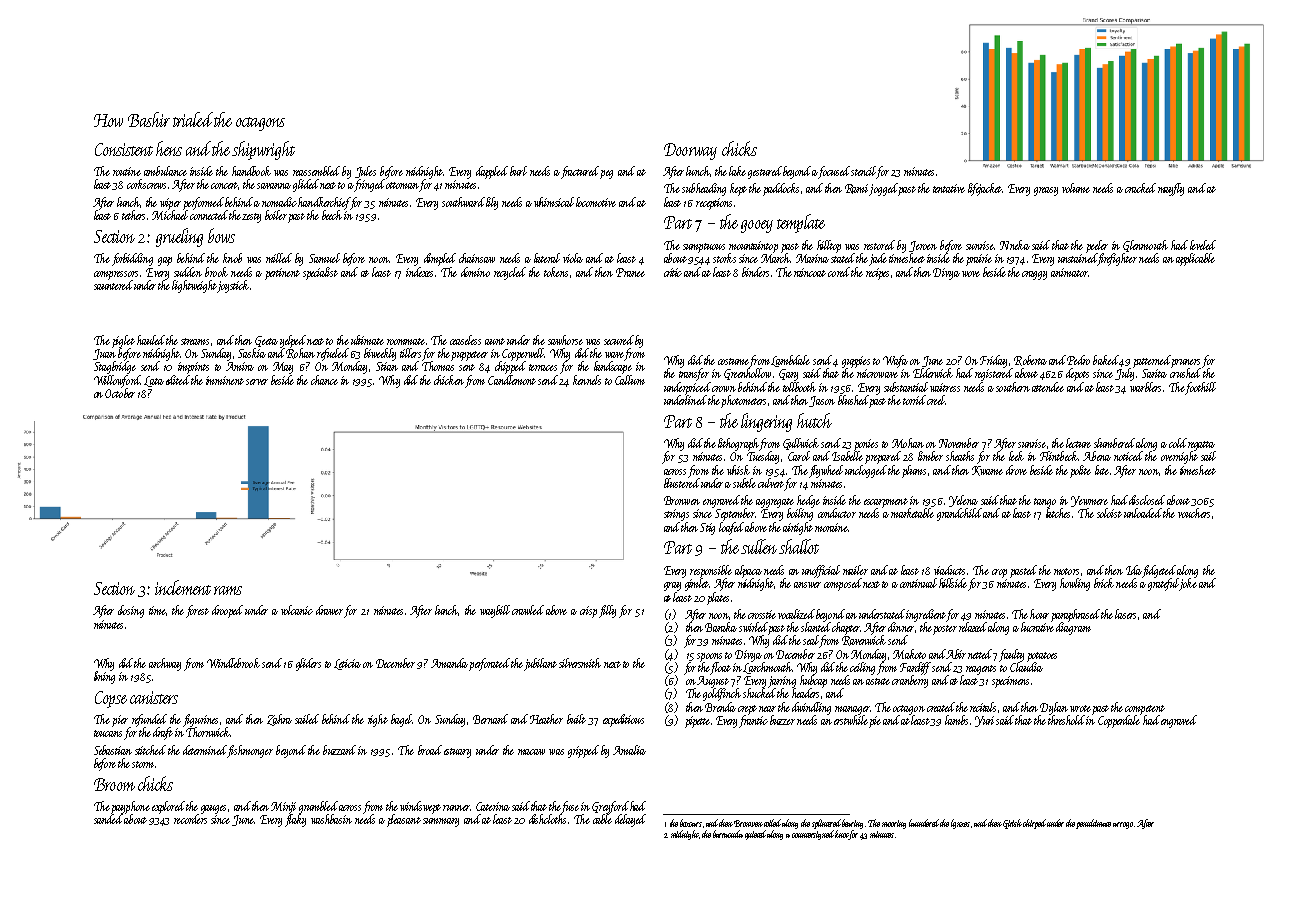  I want to click on Consistent, so click(124, 149).
